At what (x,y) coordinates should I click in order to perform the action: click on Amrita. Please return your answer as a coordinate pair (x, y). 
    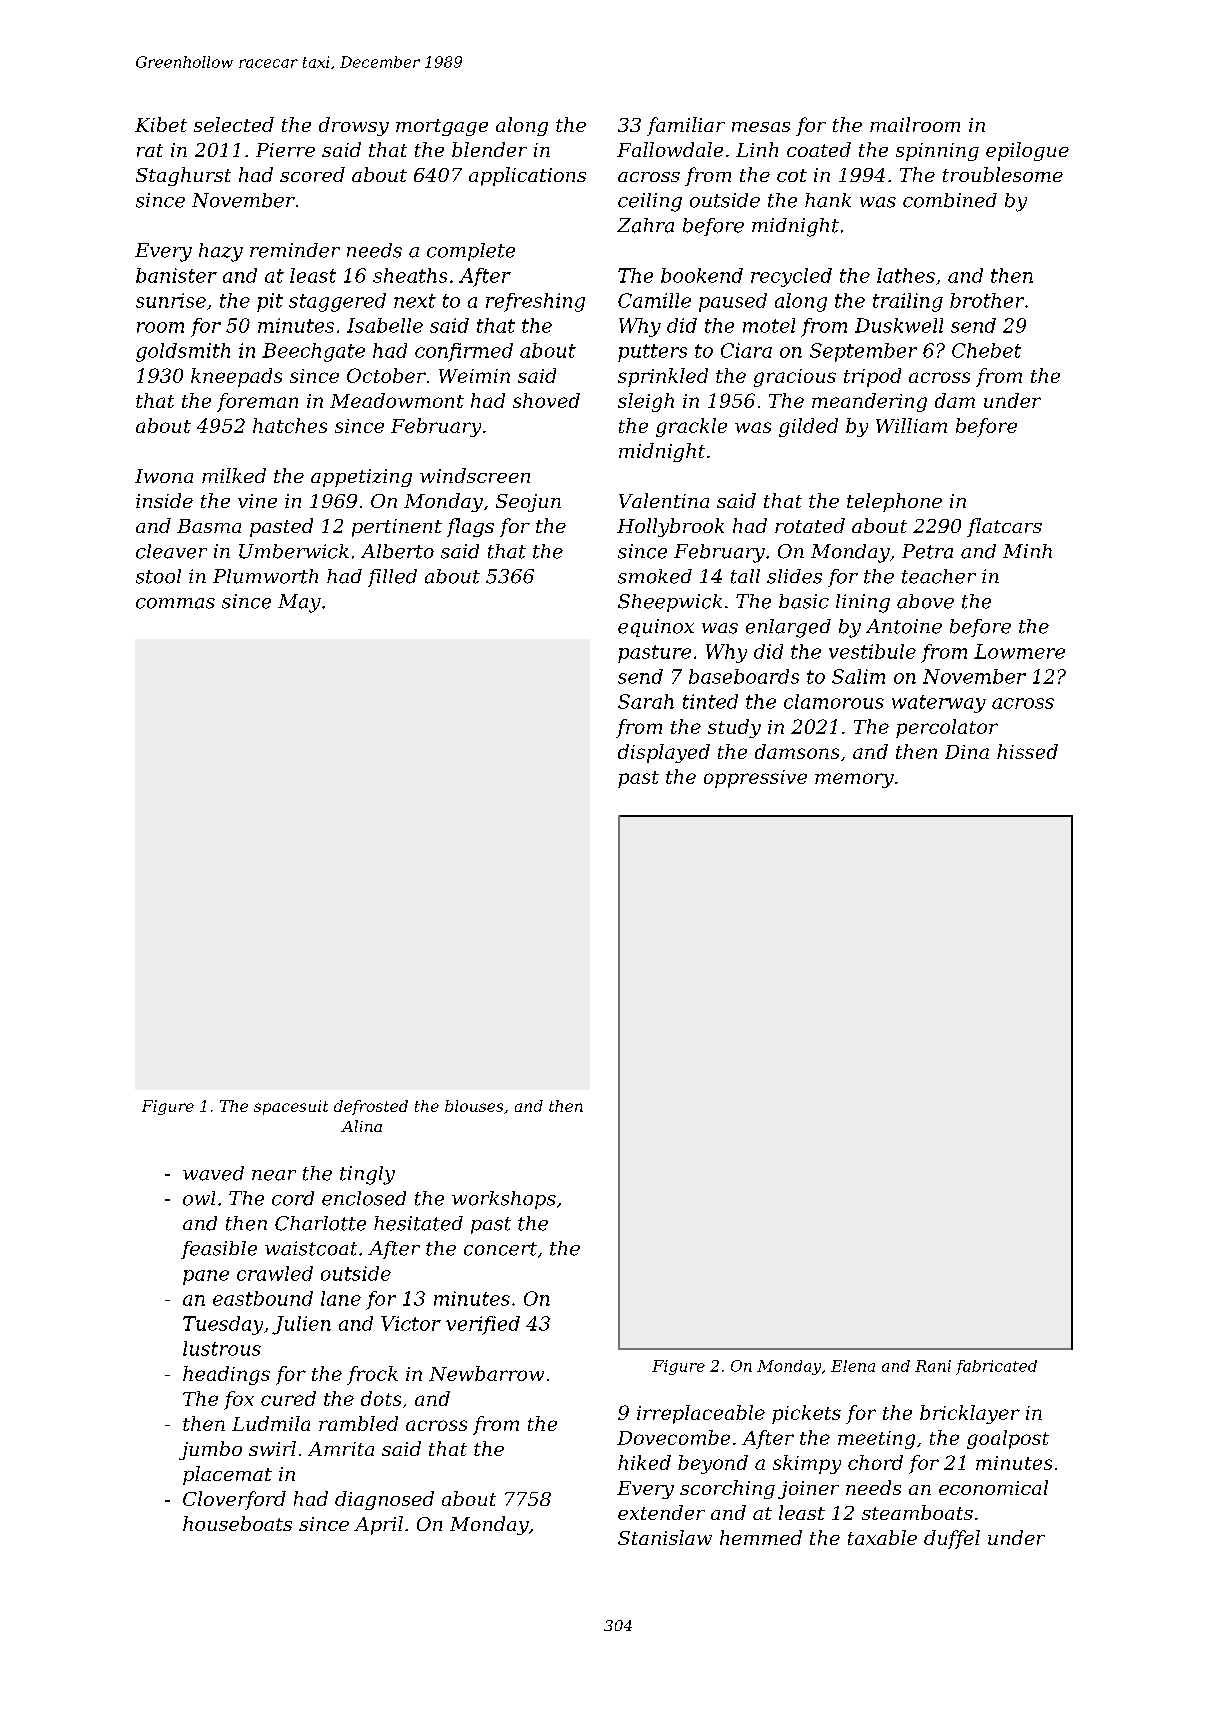
    Looking at the image, I should click on (341, 1449).
